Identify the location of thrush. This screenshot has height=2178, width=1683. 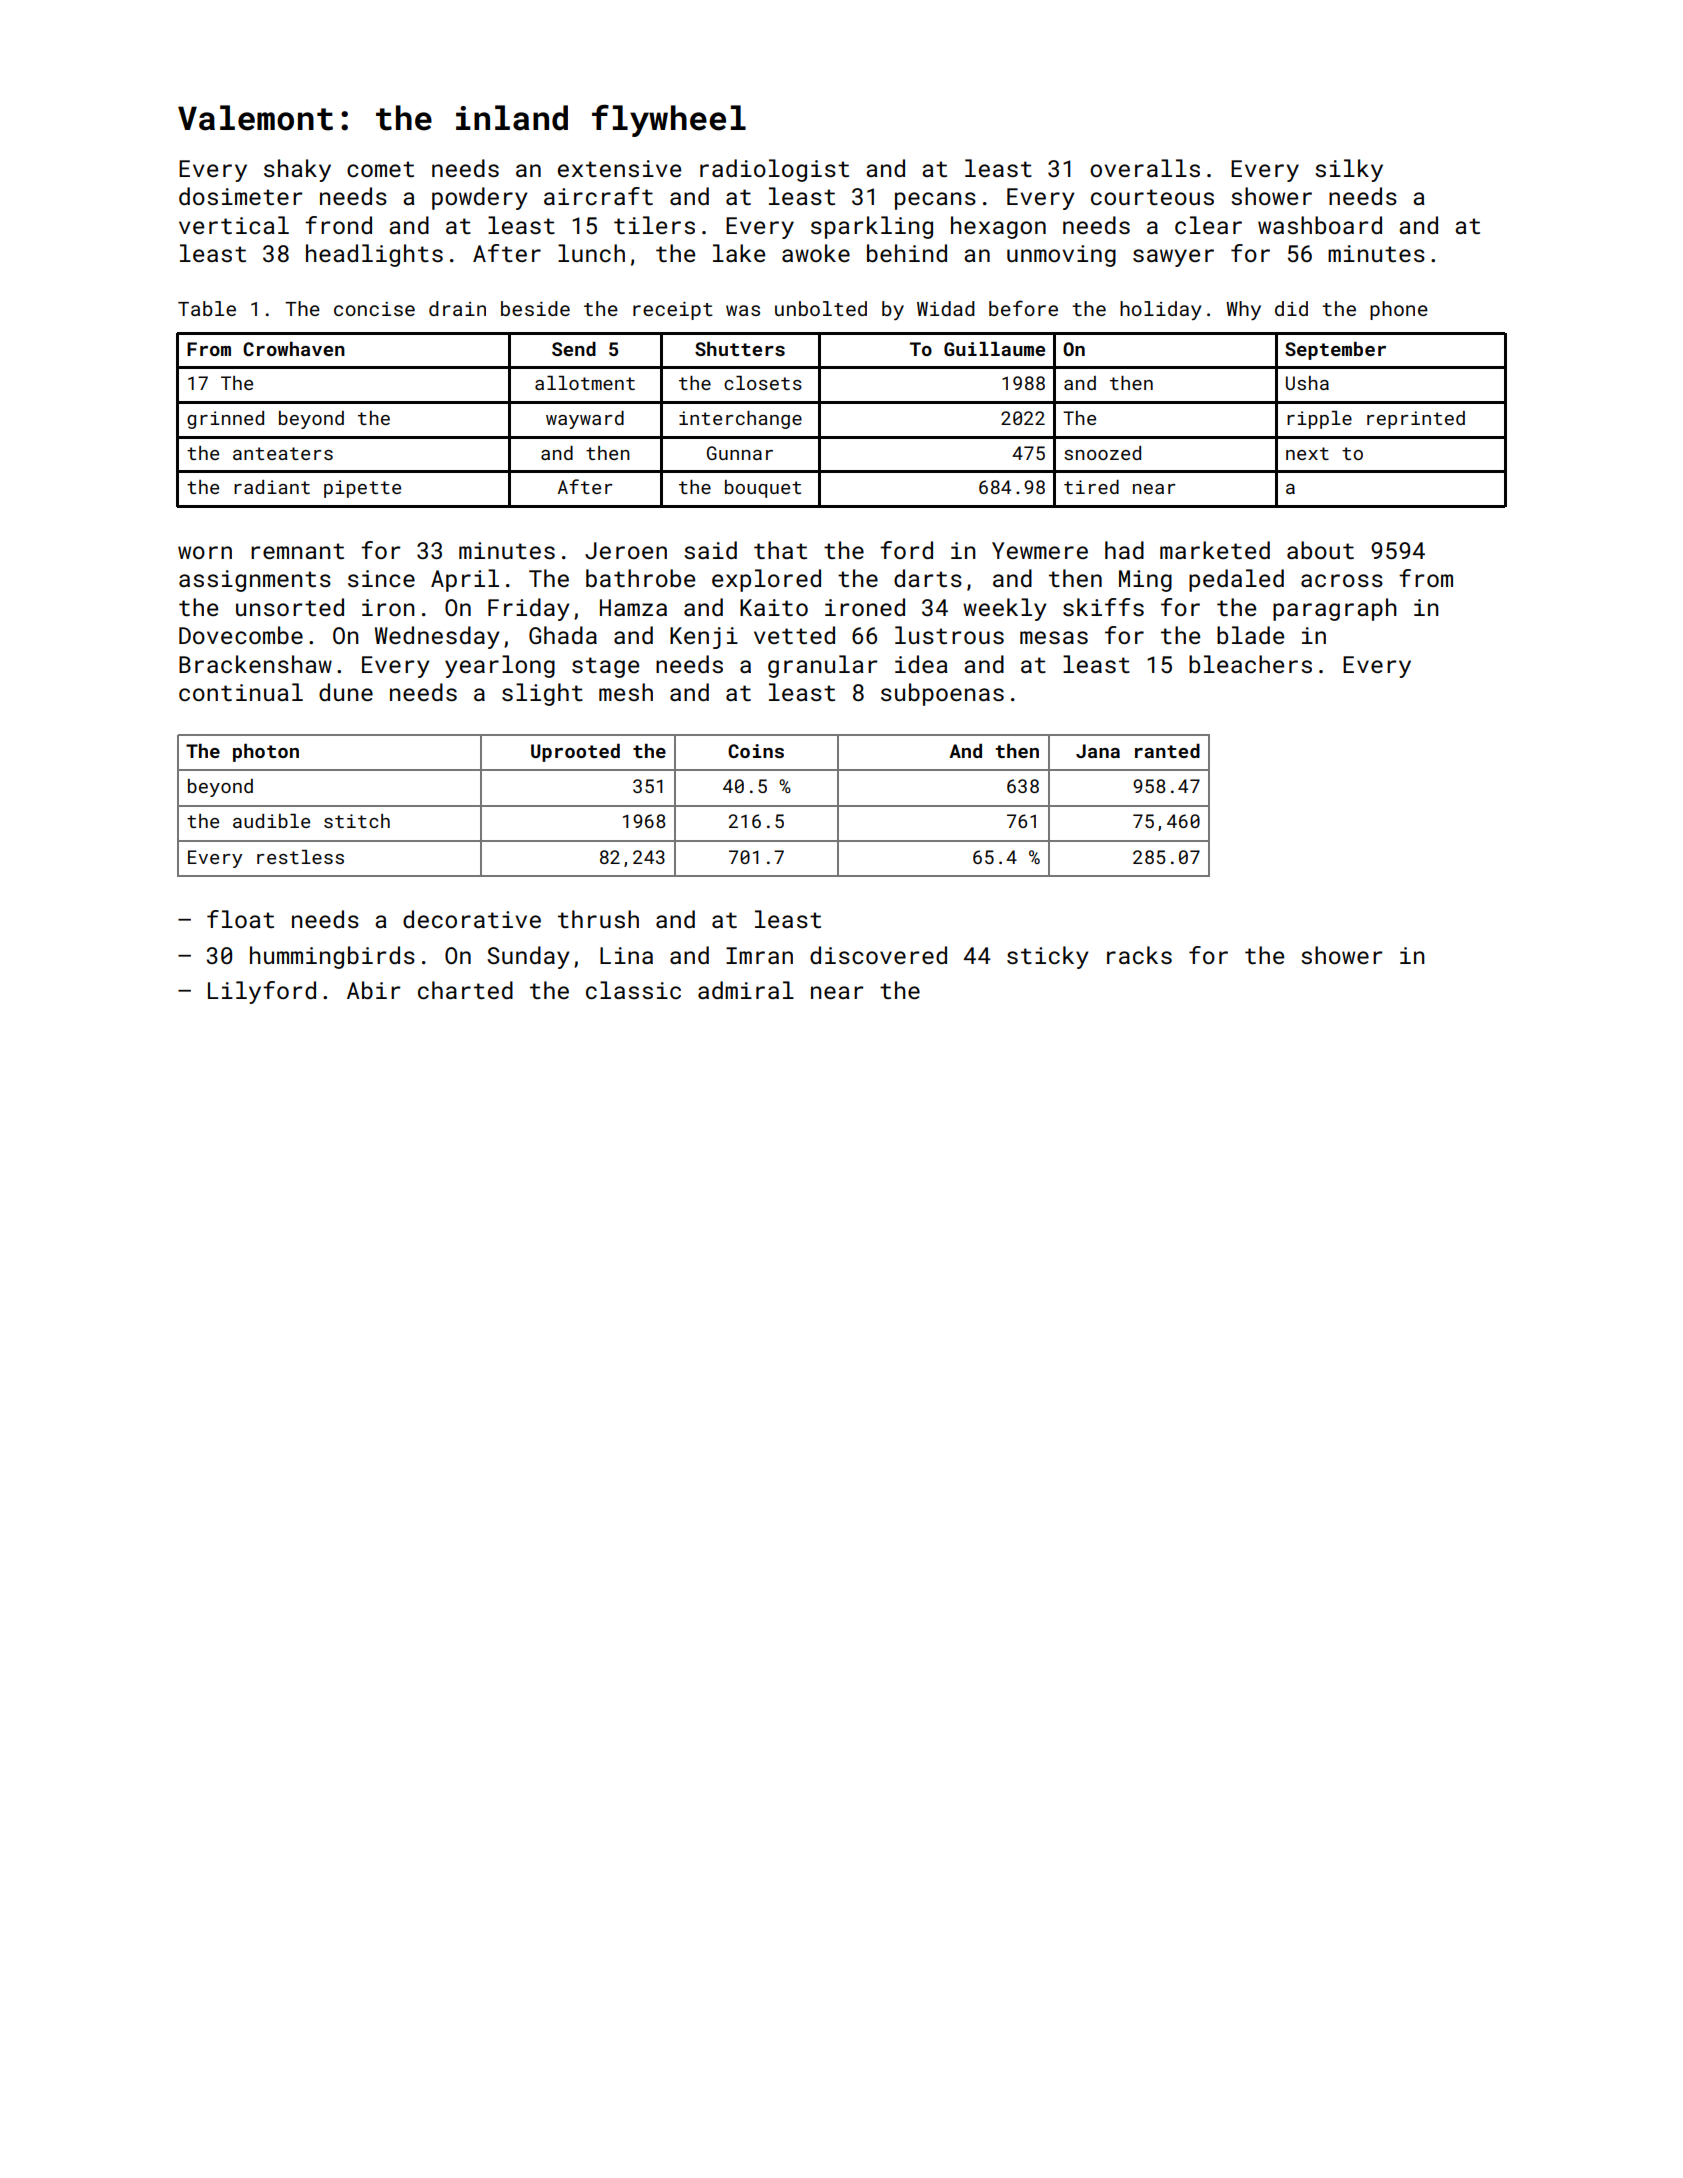
(598, 919).
